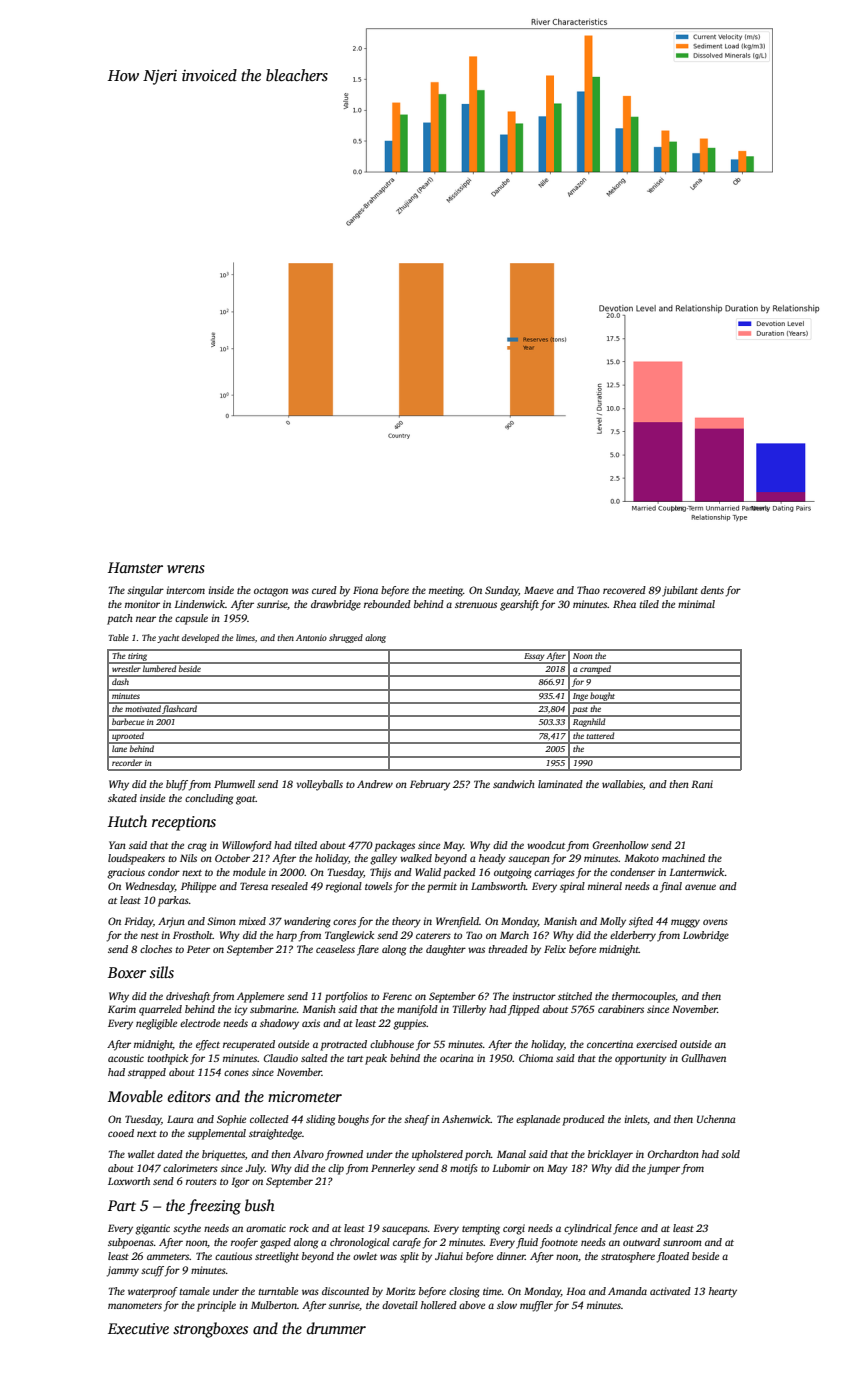 The height and width of the screenshot is (1400, 849). I want to click on Mulberton, so click(274, 1305).
